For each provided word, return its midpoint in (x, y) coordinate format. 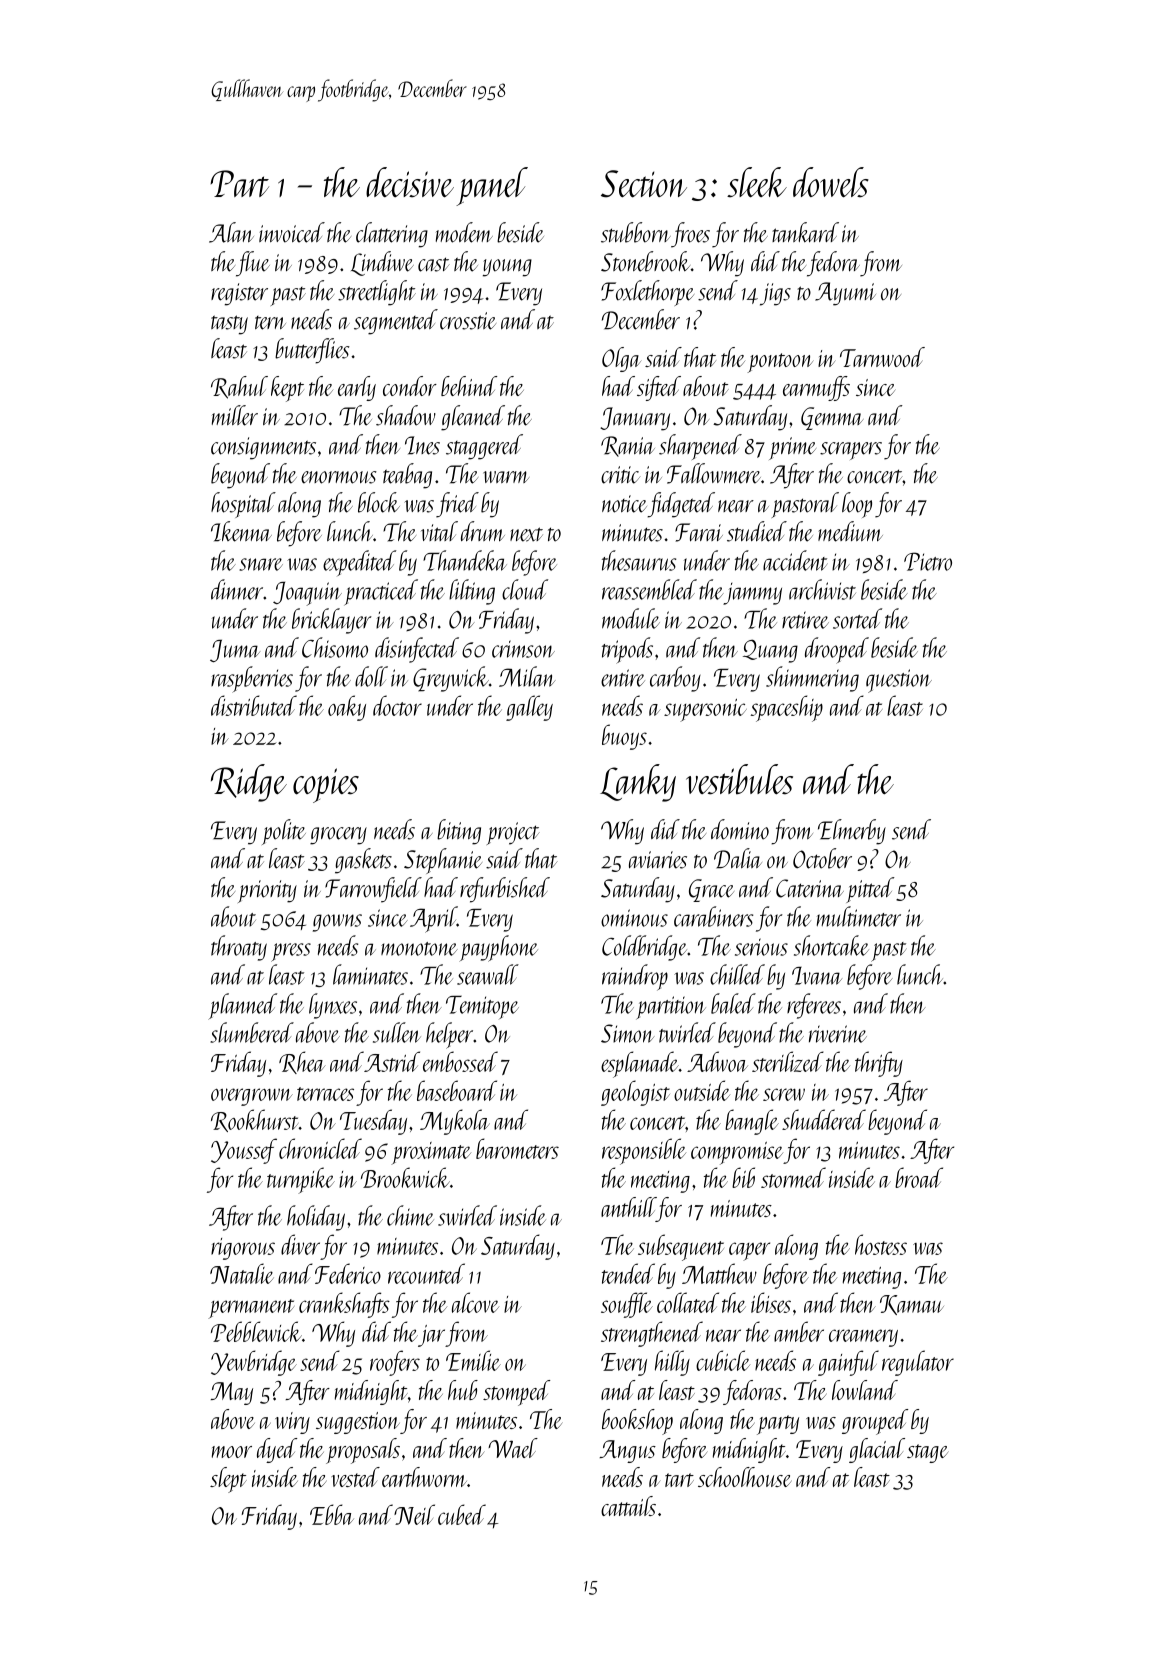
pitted (870, 890)
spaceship (787, 708)
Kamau (912, 1305)
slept (228, 1480)
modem (464, 232)
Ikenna (241, 531)
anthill (628, 1207)
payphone (498, 948)
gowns (337, 923)
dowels (831, 182)
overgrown (252, 1097)
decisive (410, 182)
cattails (628, 1506)
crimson (523, 649)
